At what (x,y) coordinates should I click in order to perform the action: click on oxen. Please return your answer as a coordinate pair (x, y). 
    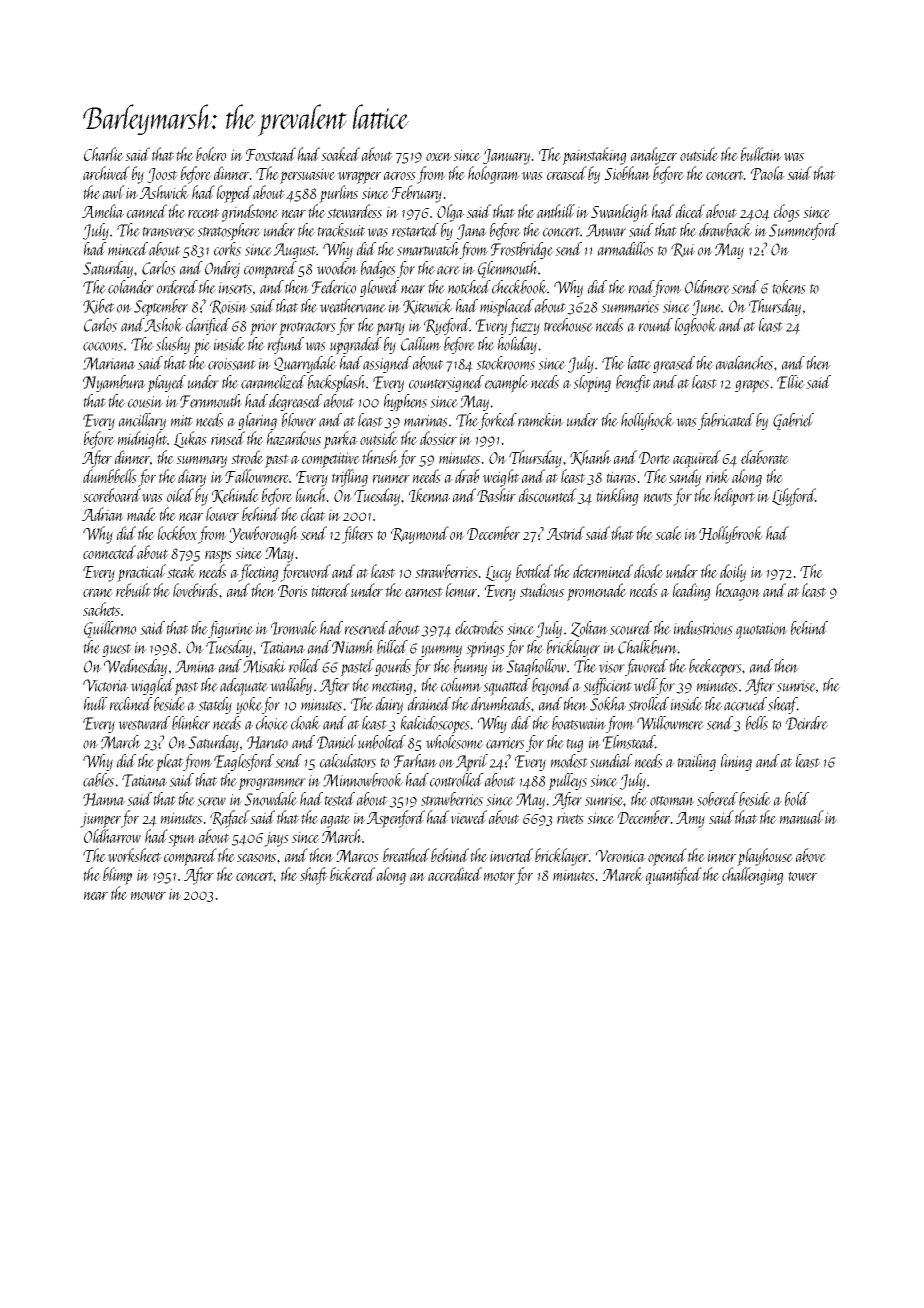
    Looking at the image, I should click on (439, 157).
